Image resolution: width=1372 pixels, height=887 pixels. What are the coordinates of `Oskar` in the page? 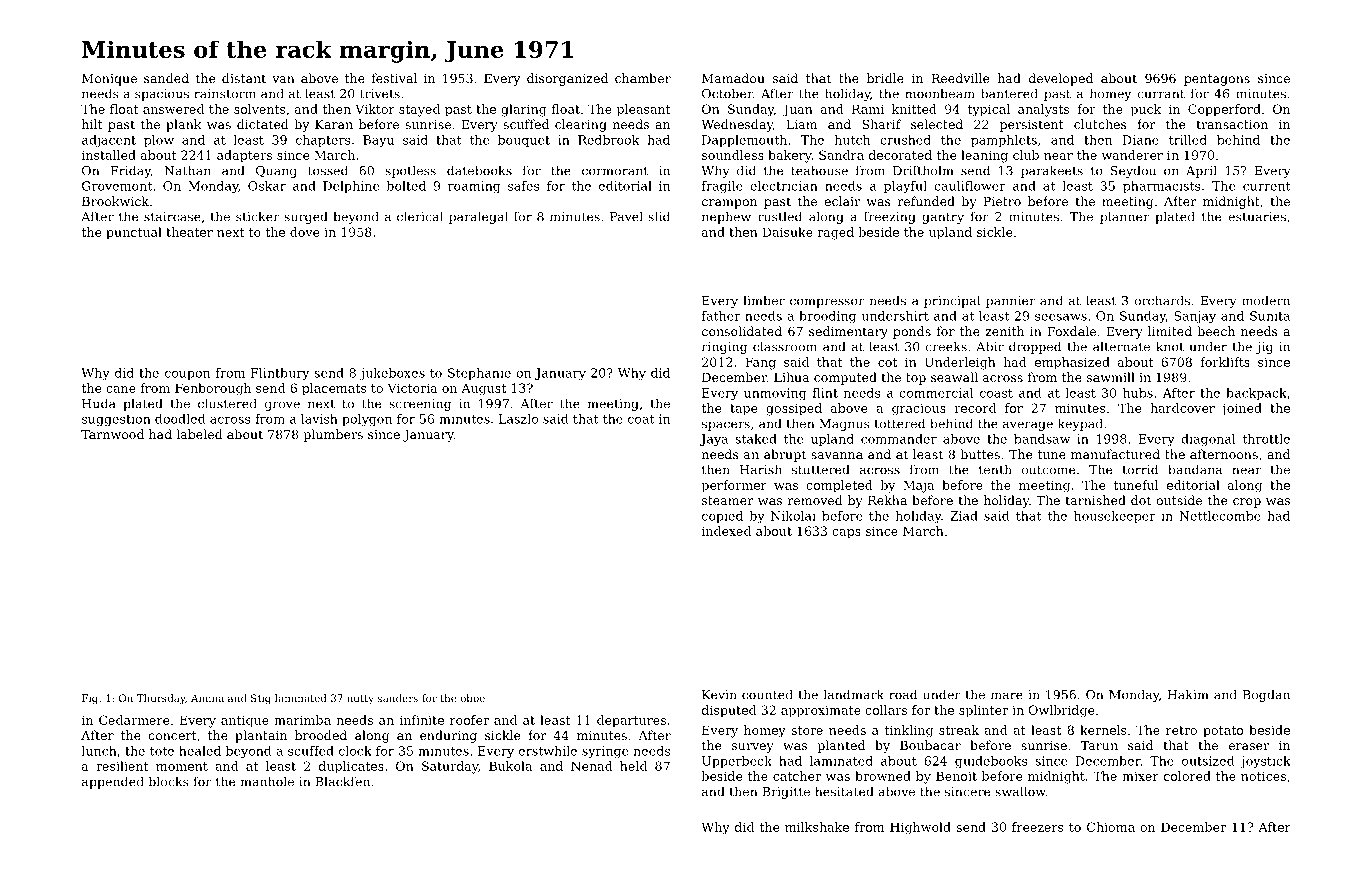 It's located at (267, 186).
